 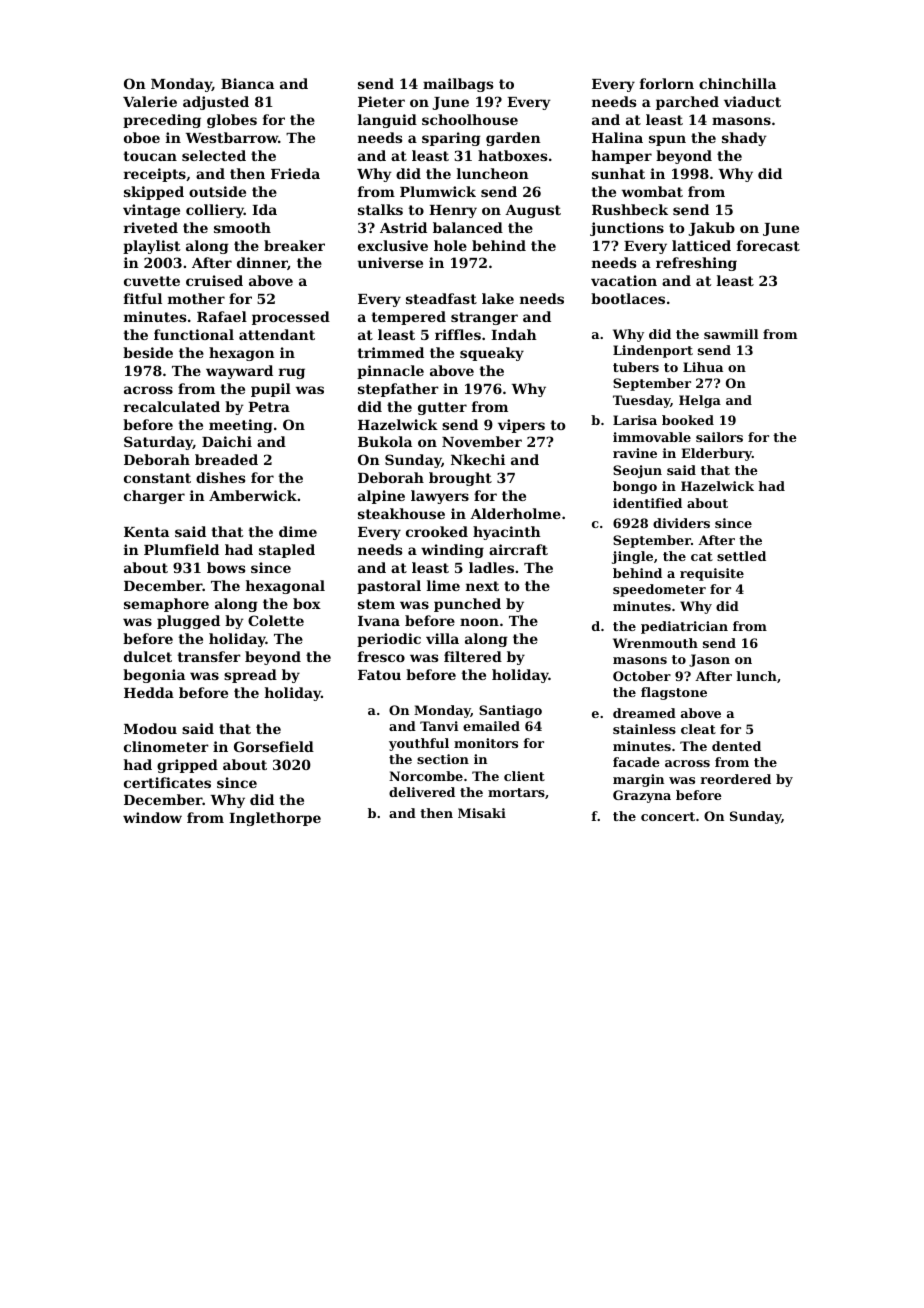 I want to click on settled, so click(x=741, y=556).
